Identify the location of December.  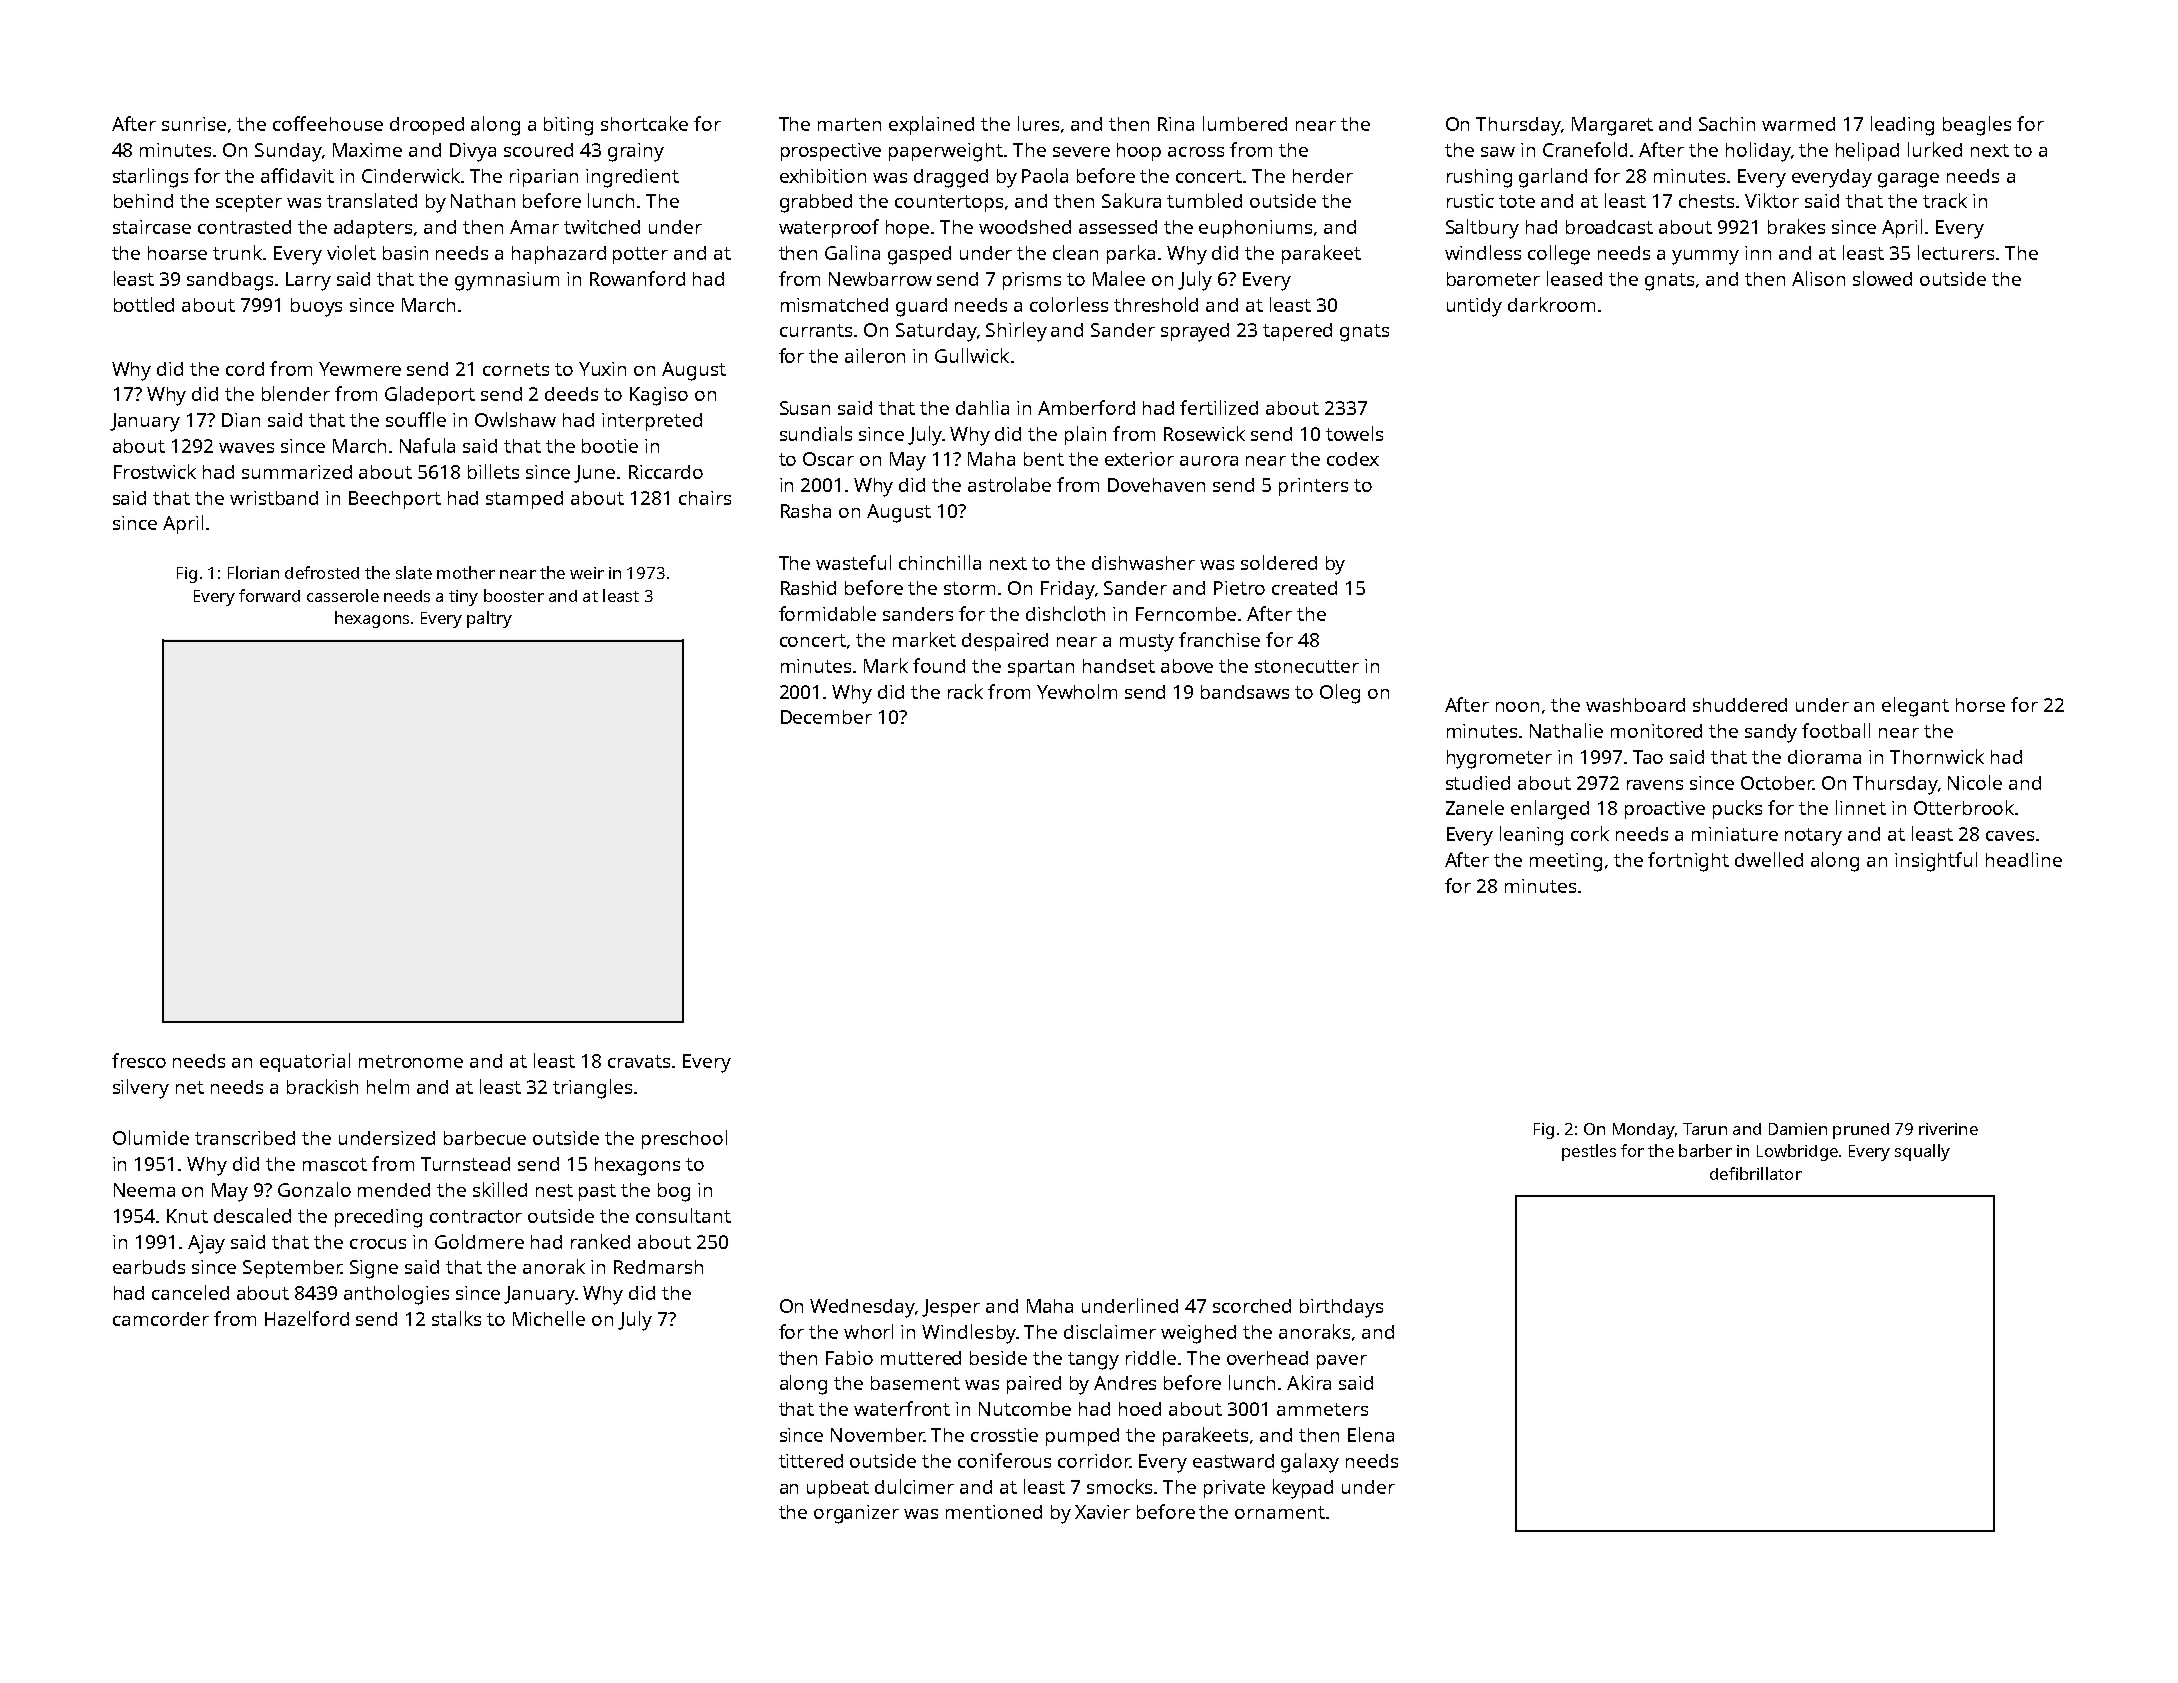
(826, 717).
